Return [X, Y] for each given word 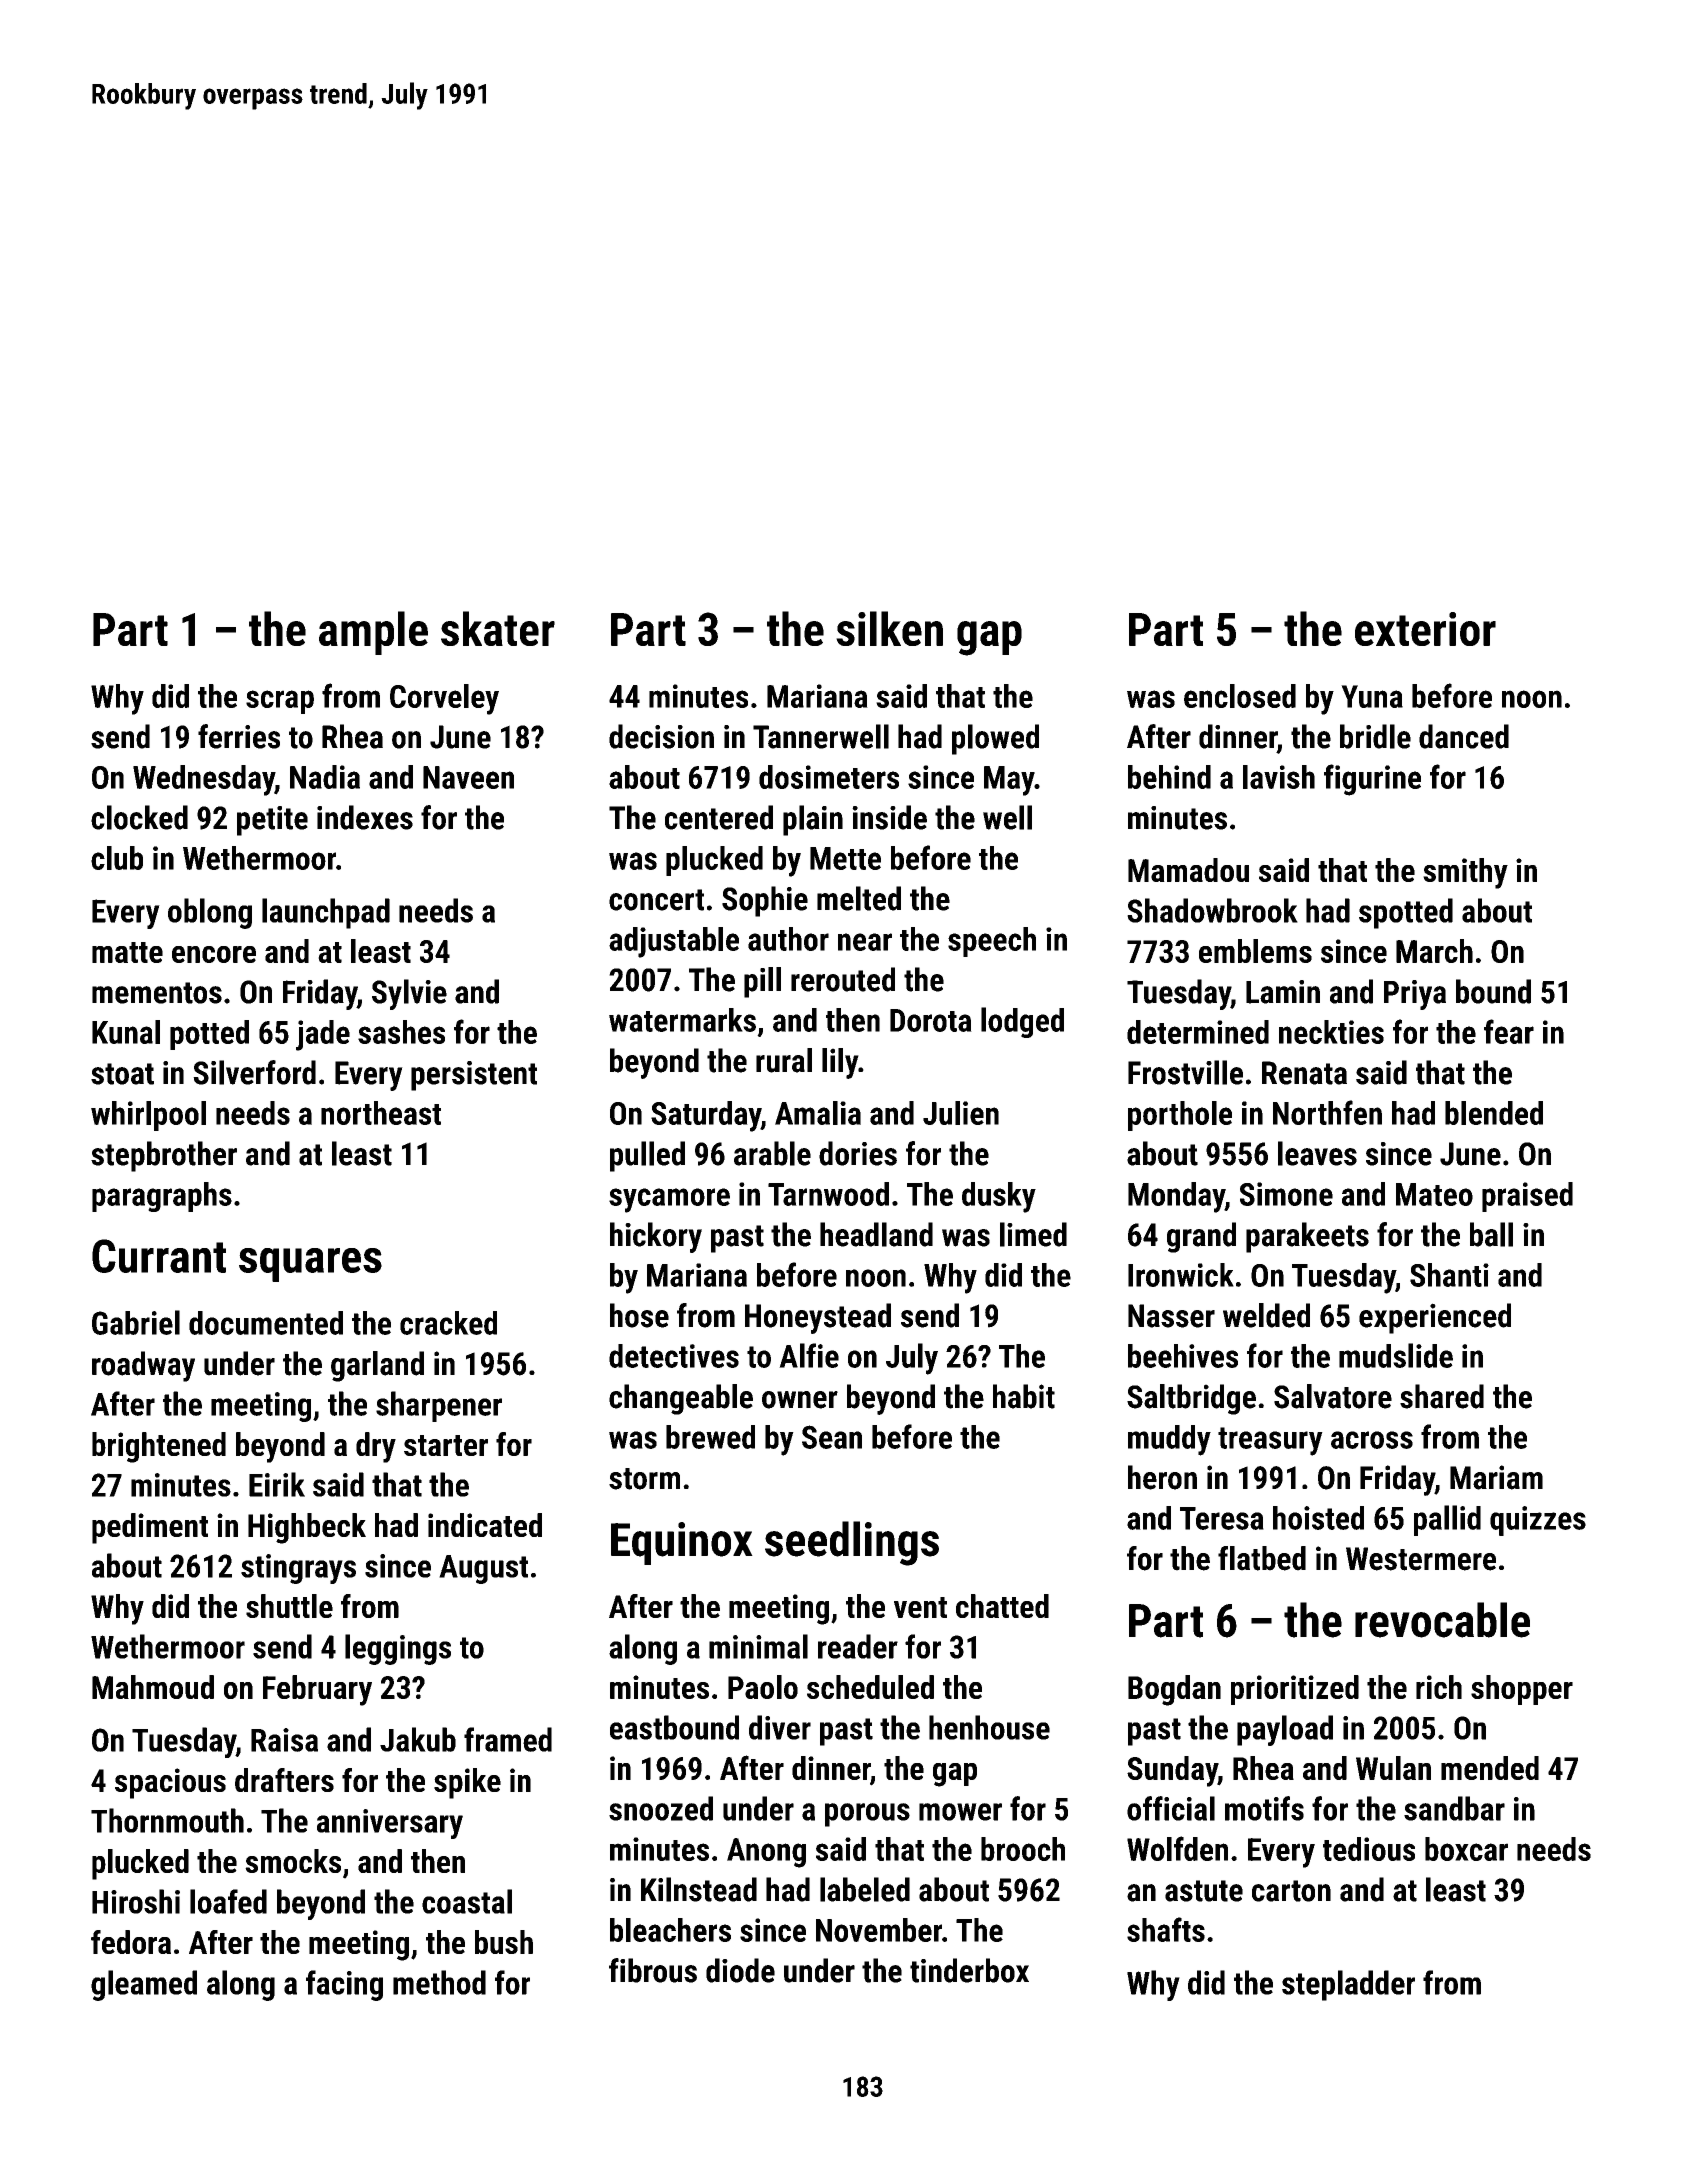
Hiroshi [136, 1901]
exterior [1425, 629]
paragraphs [162, 1197]
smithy [1465, 873]
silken [889, 628]
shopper [1522, 1690]
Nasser [1171, 1316]
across [1372, 1440]
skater [498, 628]
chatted [1002, 1606]
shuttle [289, 1606]
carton [1291, 1891]
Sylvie [409, 994]
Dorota [931, 1020]
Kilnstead [699, 1889]
